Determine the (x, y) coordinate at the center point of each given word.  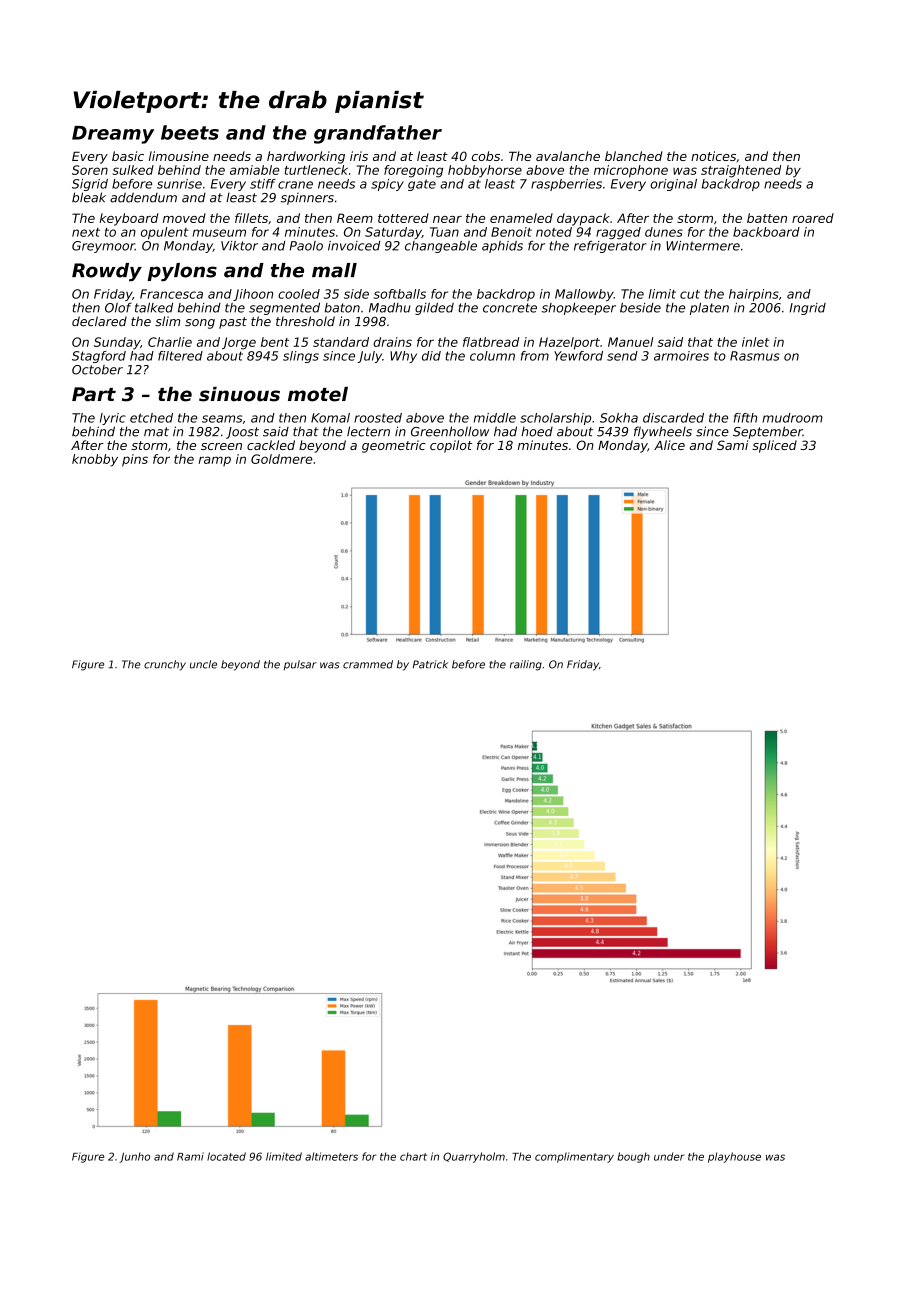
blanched (633, 156)
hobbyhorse (485, 171)
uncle (203, 664)
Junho (134, 1157)
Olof (118, 308)
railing (526, 665)
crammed (368, 664)
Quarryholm (474, 1157)
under (669, 1156)
